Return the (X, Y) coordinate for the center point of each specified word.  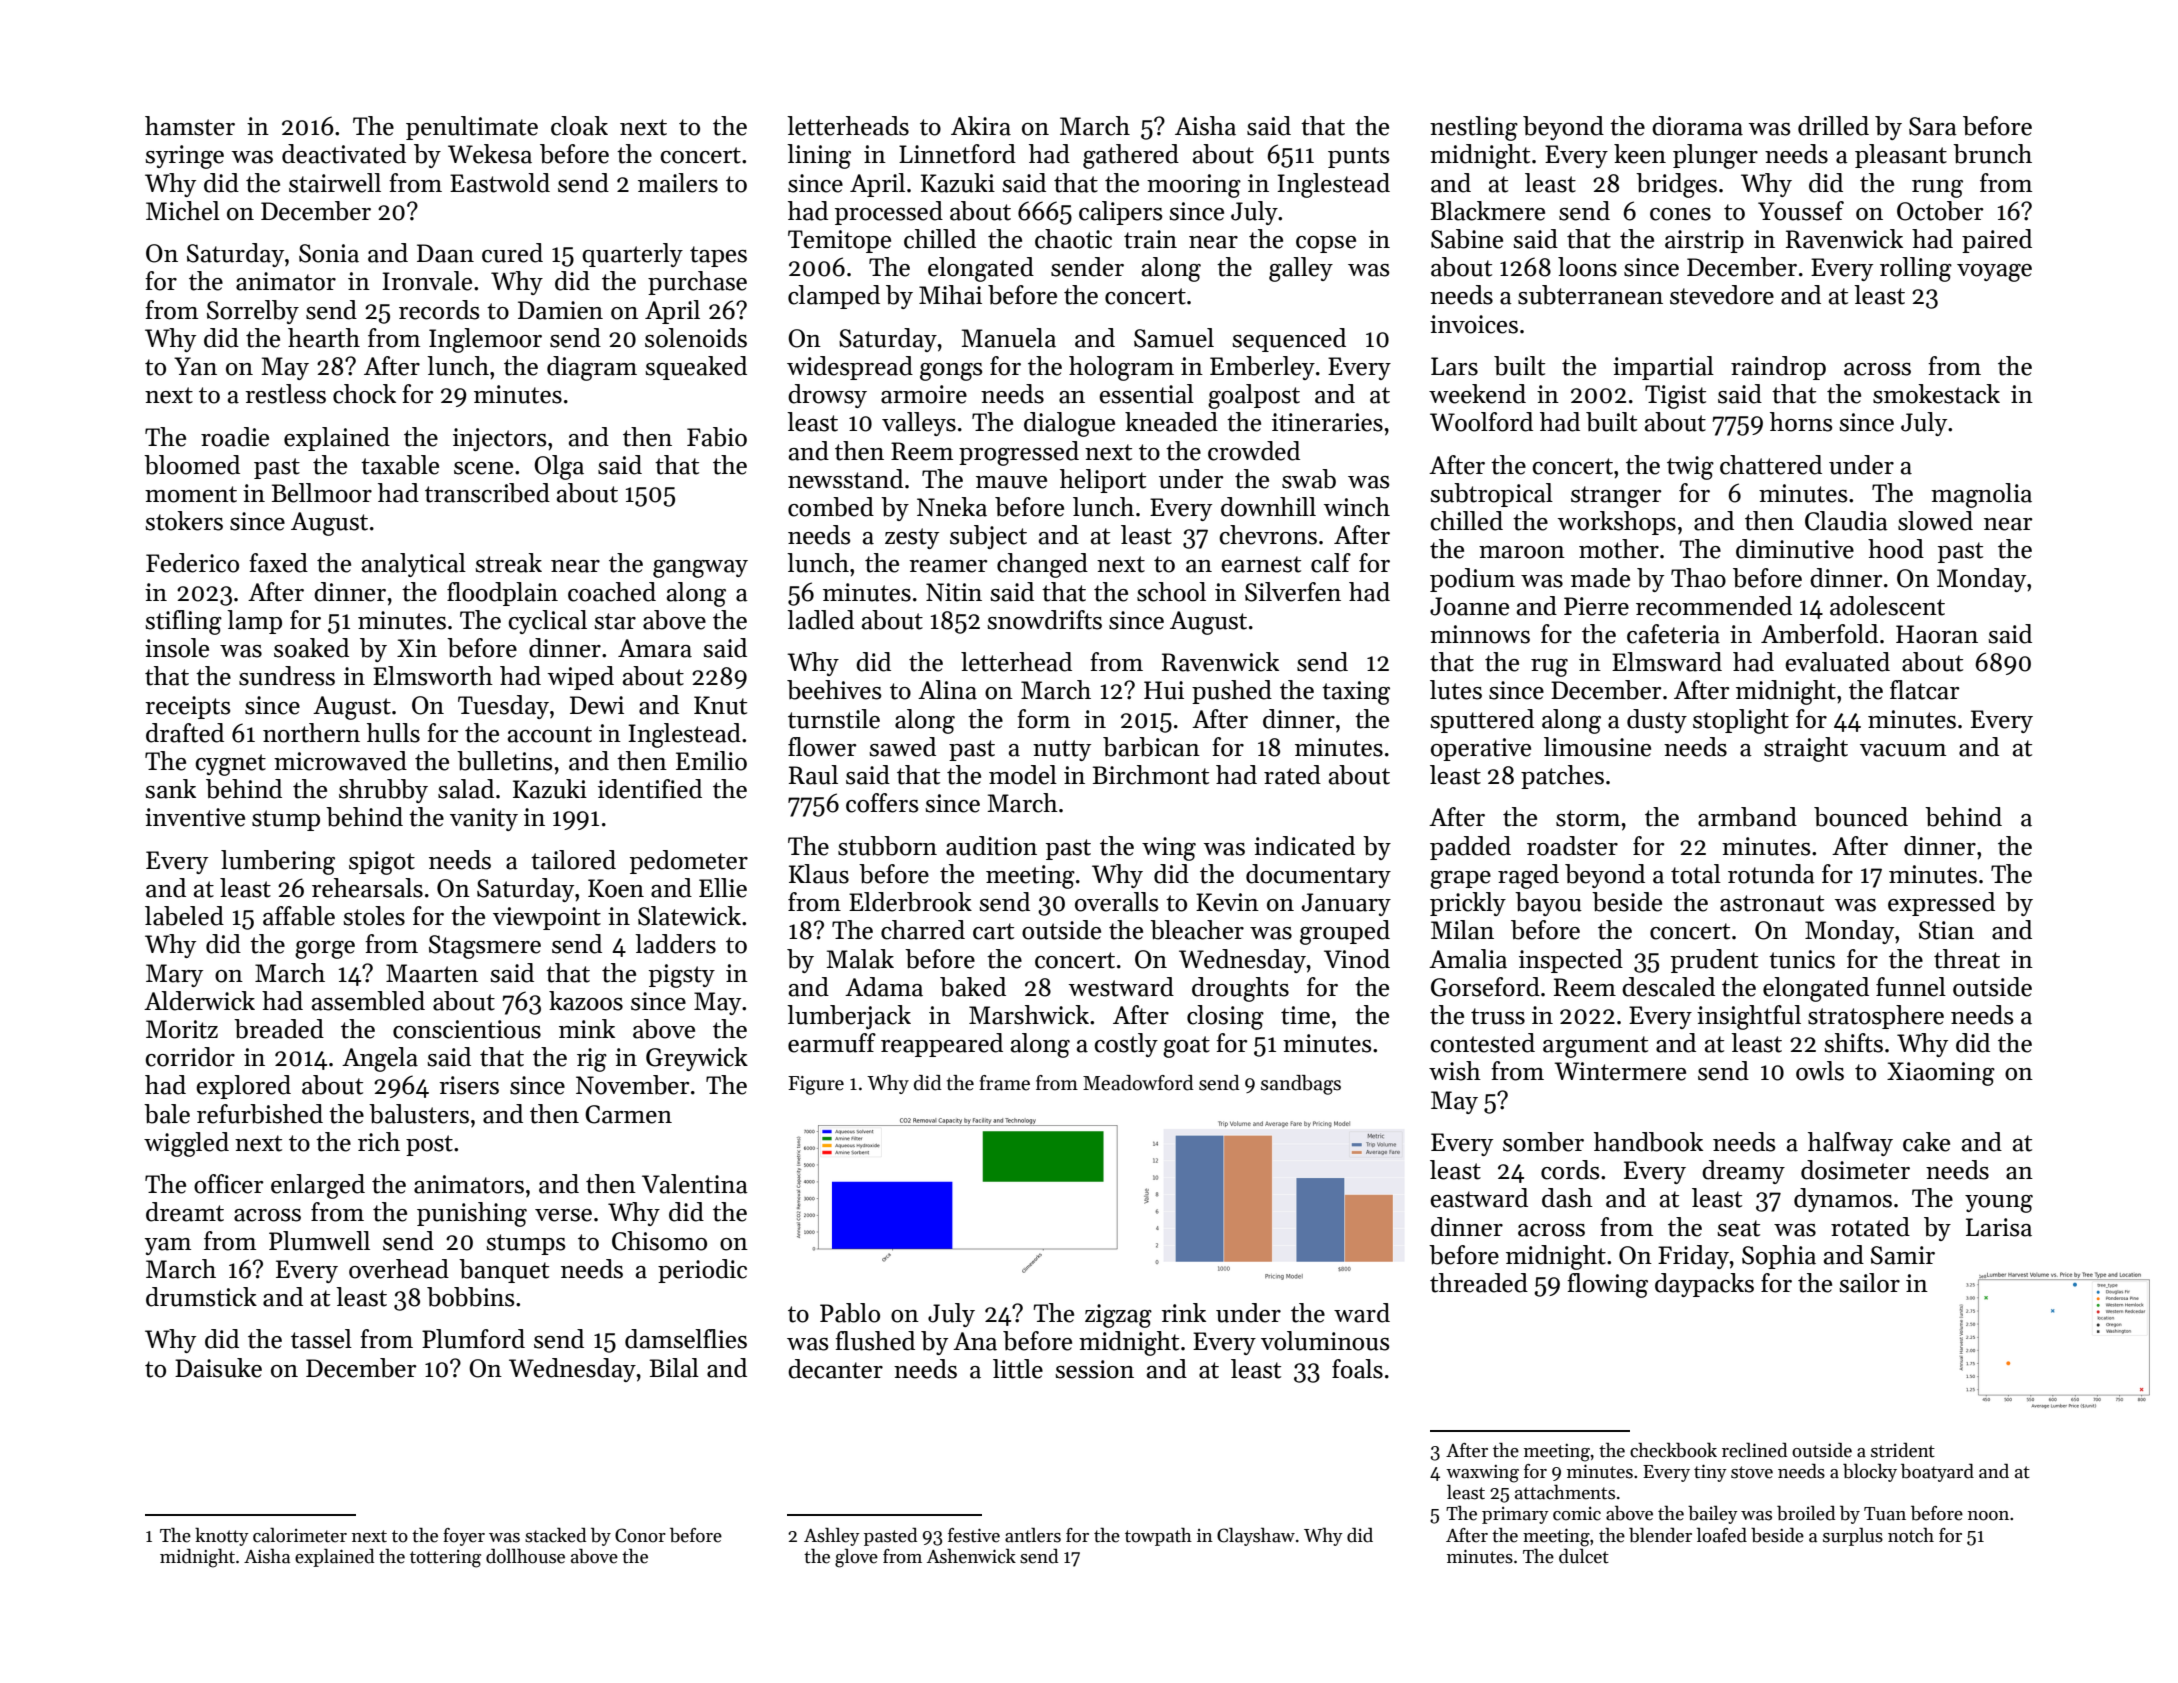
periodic (702, 1271)
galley (1301, 269)
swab (1309, 479)
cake (1926, 1142)
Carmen (628, 1114)
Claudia (1846, 521)
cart (993, 931)
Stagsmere (485, 947)
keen (1640, 154)
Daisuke (218, 1368)
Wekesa (490, 154)
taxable (400, 465)
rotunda (1771, 874)
